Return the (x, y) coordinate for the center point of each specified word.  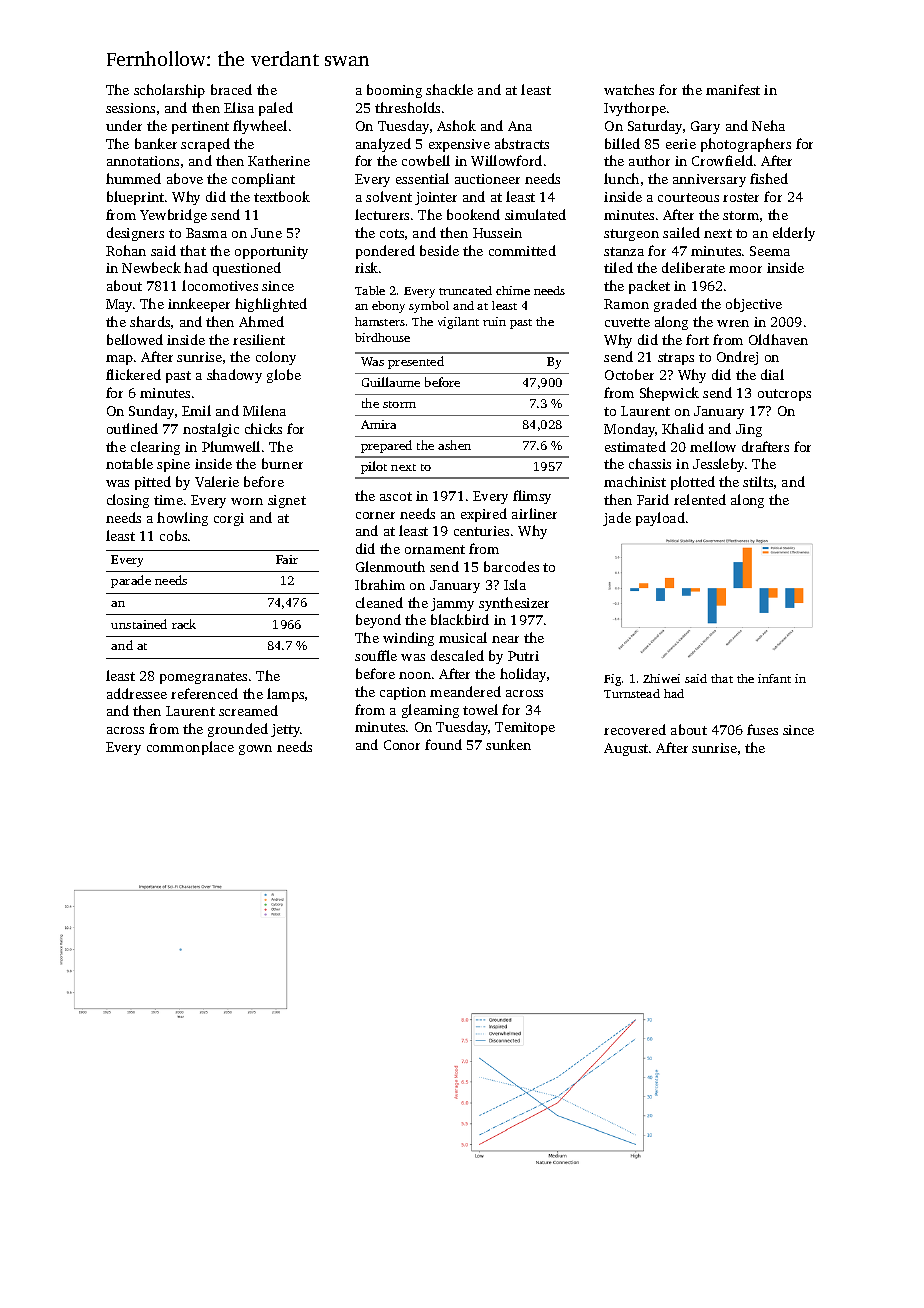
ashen (454, 445)
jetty (286, 730)
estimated (635, 446)
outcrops (784, 395)
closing (128, 501)
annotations (143, 161)
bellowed (135, 339)
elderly (794, 234)
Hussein (497, 233)
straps (676, 359)
